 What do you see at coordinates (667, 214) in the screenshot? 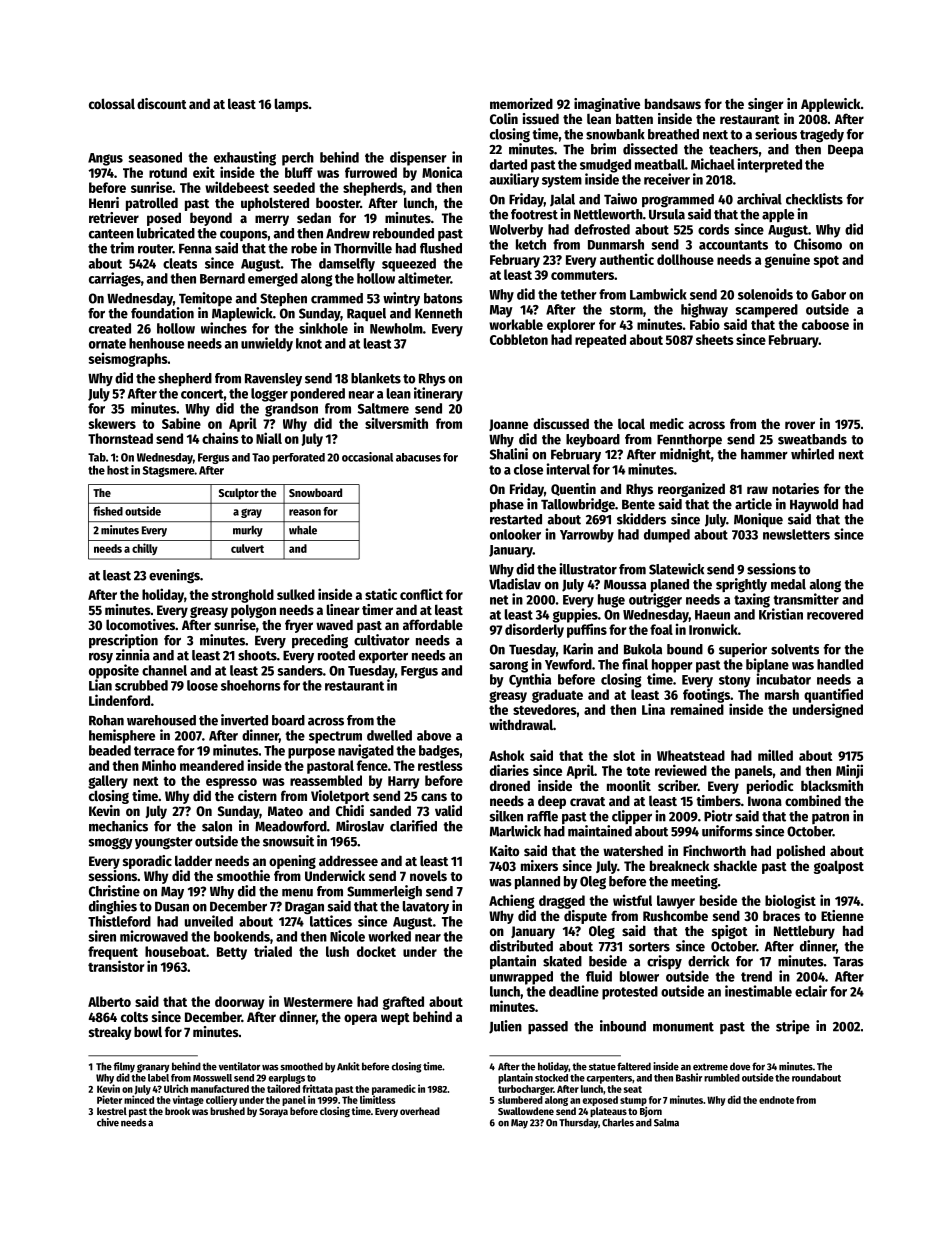
I see `Ursula` at bounding box center [667, 214].
